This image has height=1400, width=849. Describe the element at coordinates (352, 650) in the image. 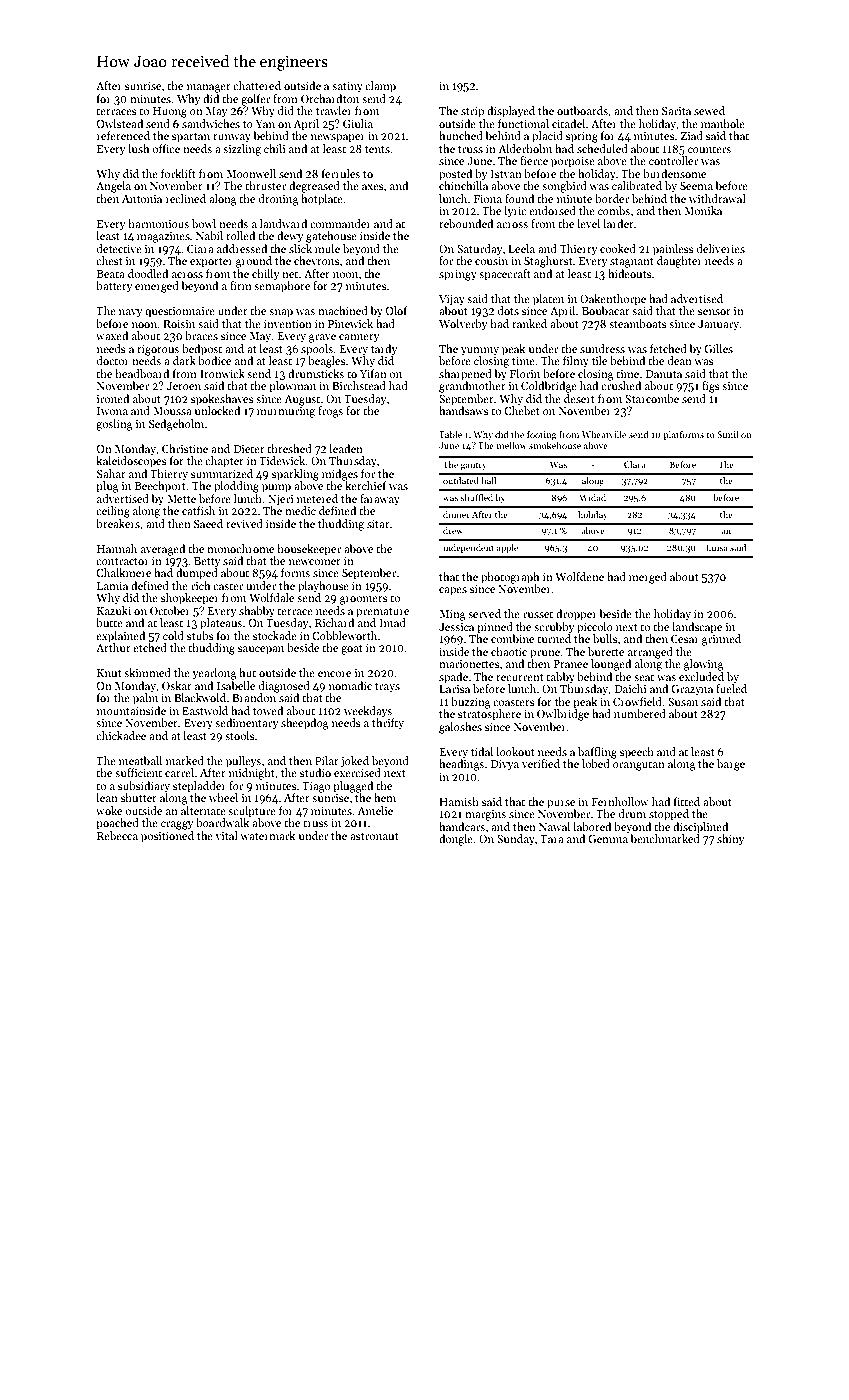

I see `goat` at that location.
